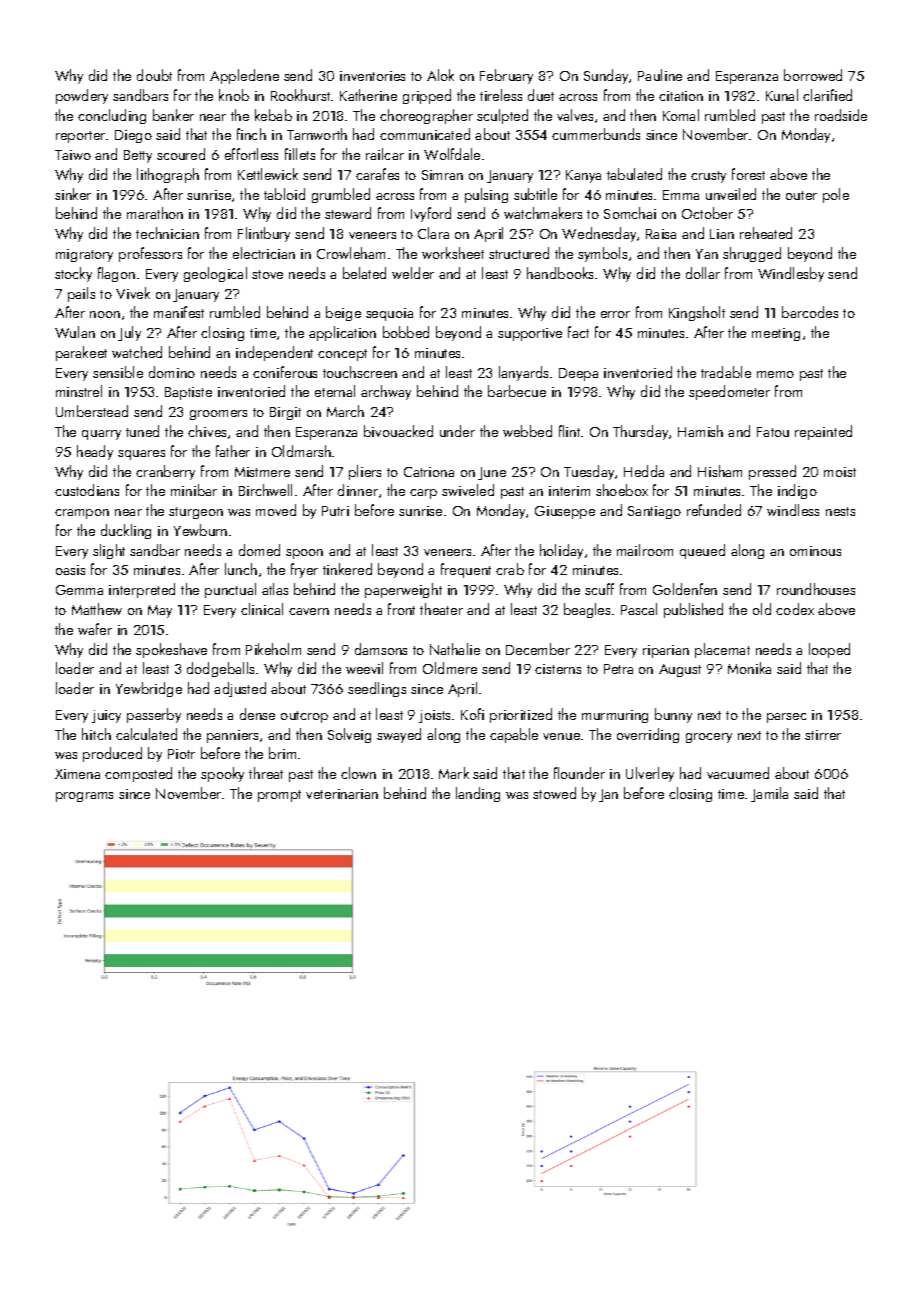 This screenshot has width=924, height=1308. What do you see at coordinates (181, 154) in the screenshot?
I see `scoured` at bounding box center [181, 154].
